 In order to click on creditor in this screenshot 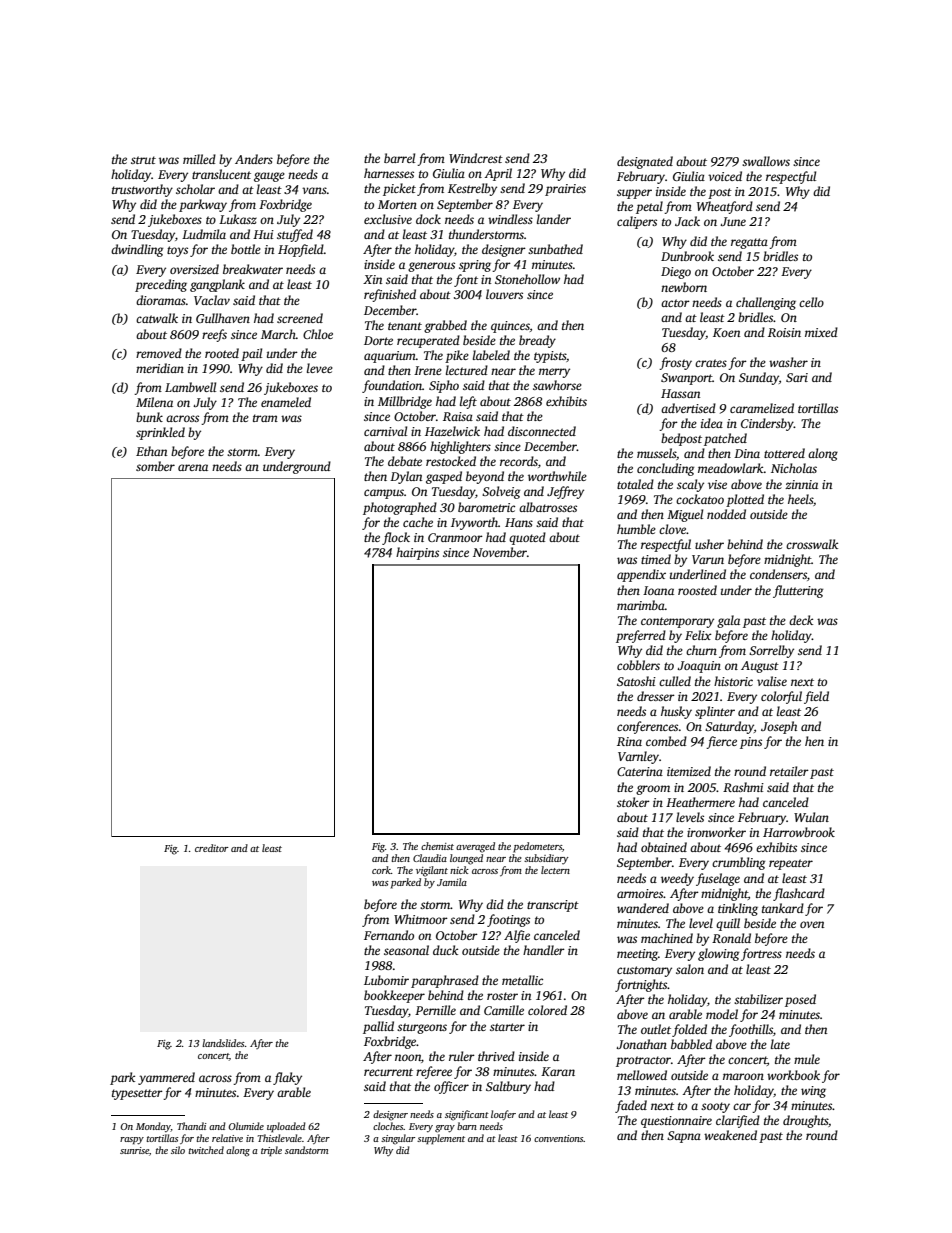, I will do `click(212, 848)`.
